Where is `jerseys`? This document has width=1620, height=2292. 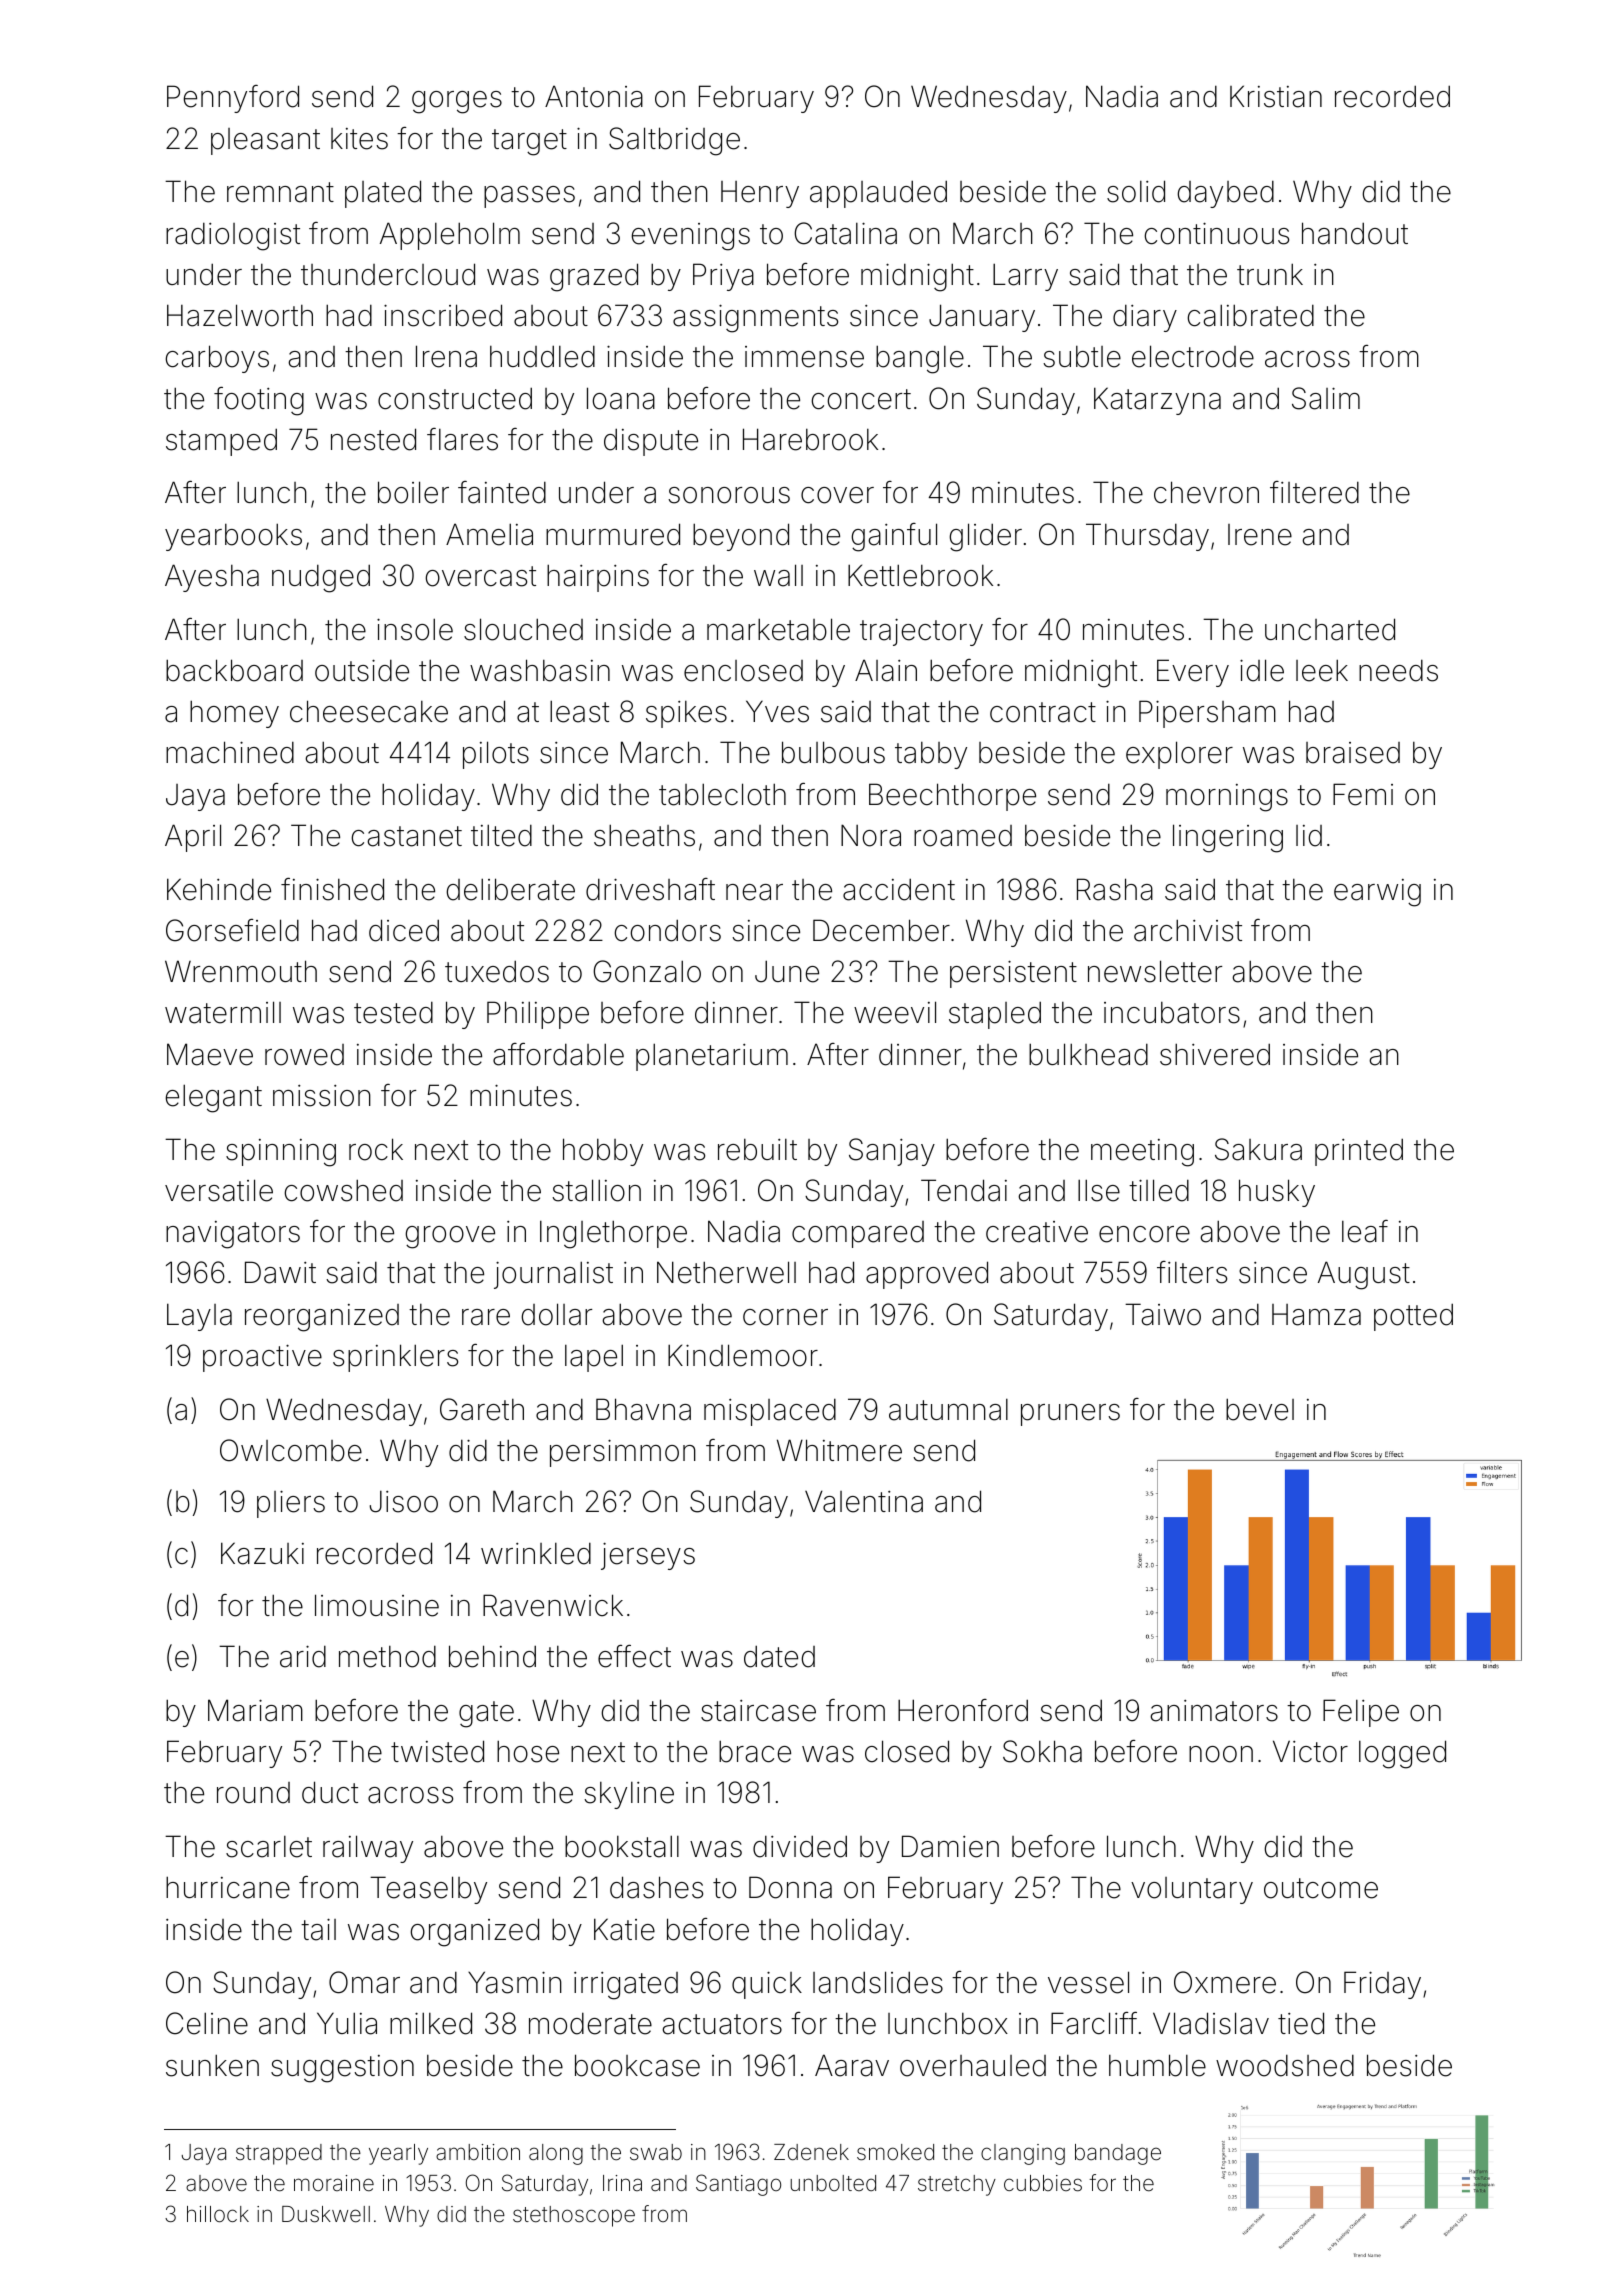
jerseys is located at coordinates (648, 1556).
